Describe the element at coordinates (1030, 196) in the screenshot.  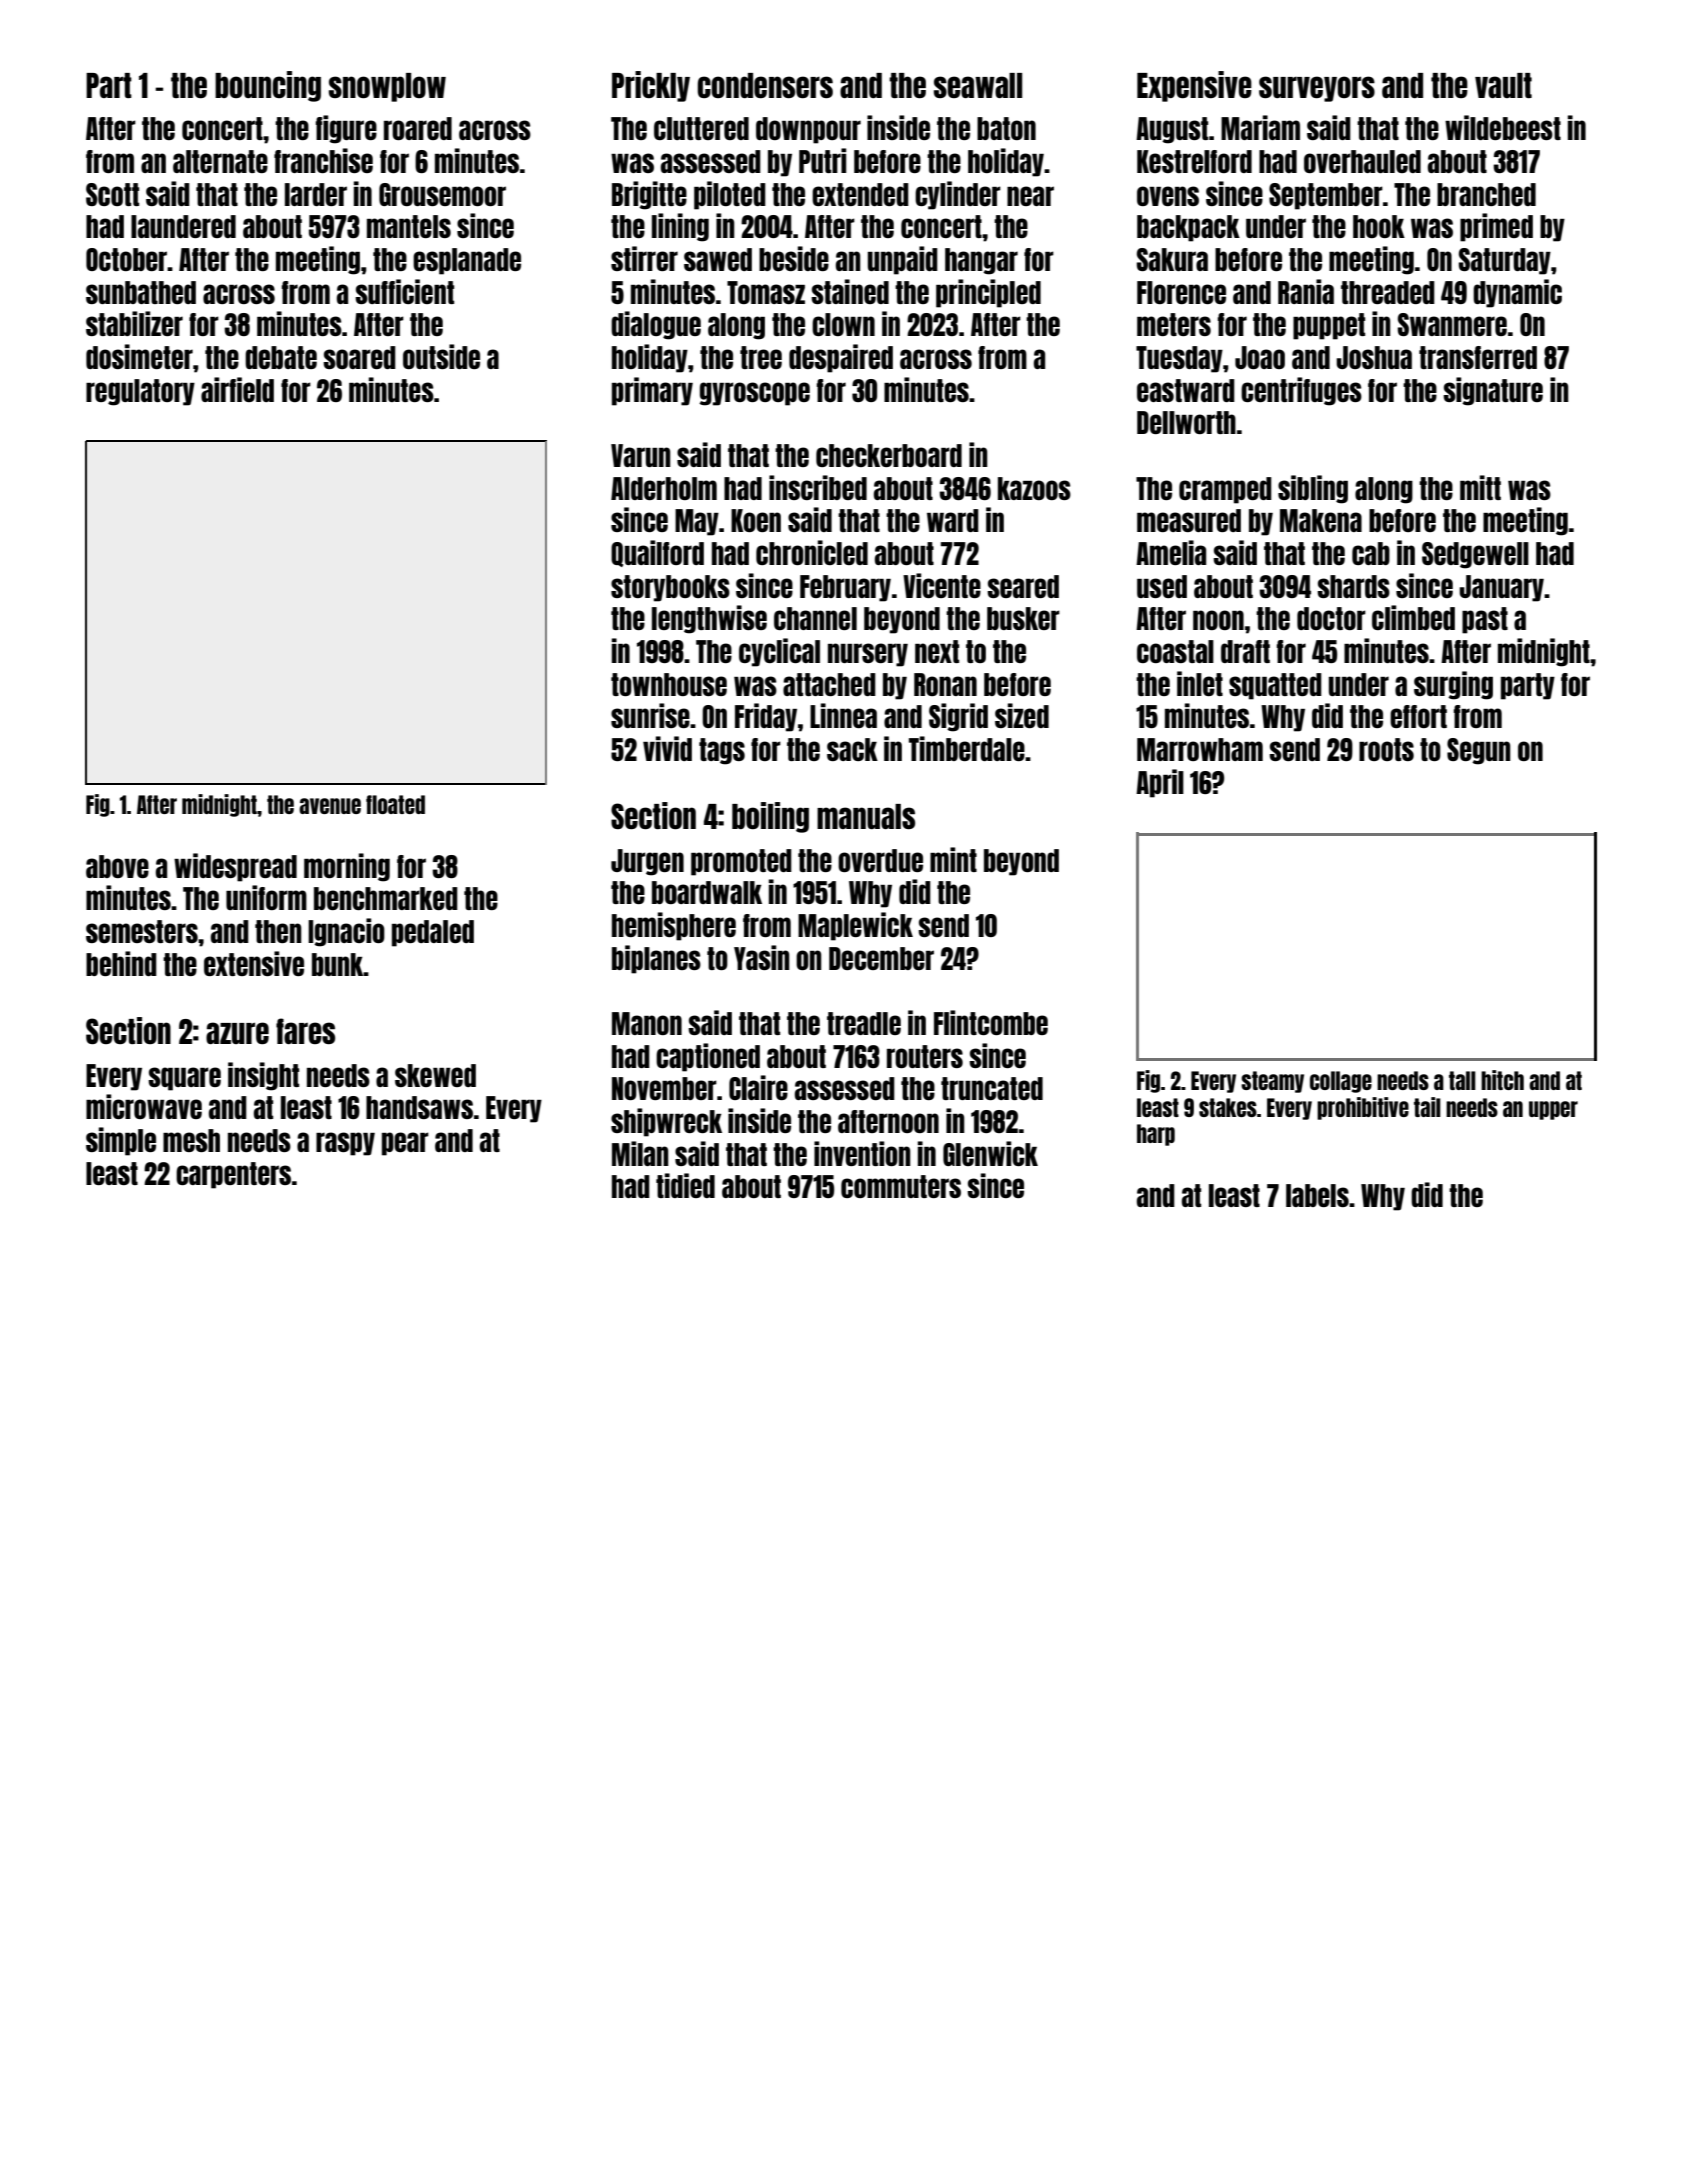
I see `near` at that location.
